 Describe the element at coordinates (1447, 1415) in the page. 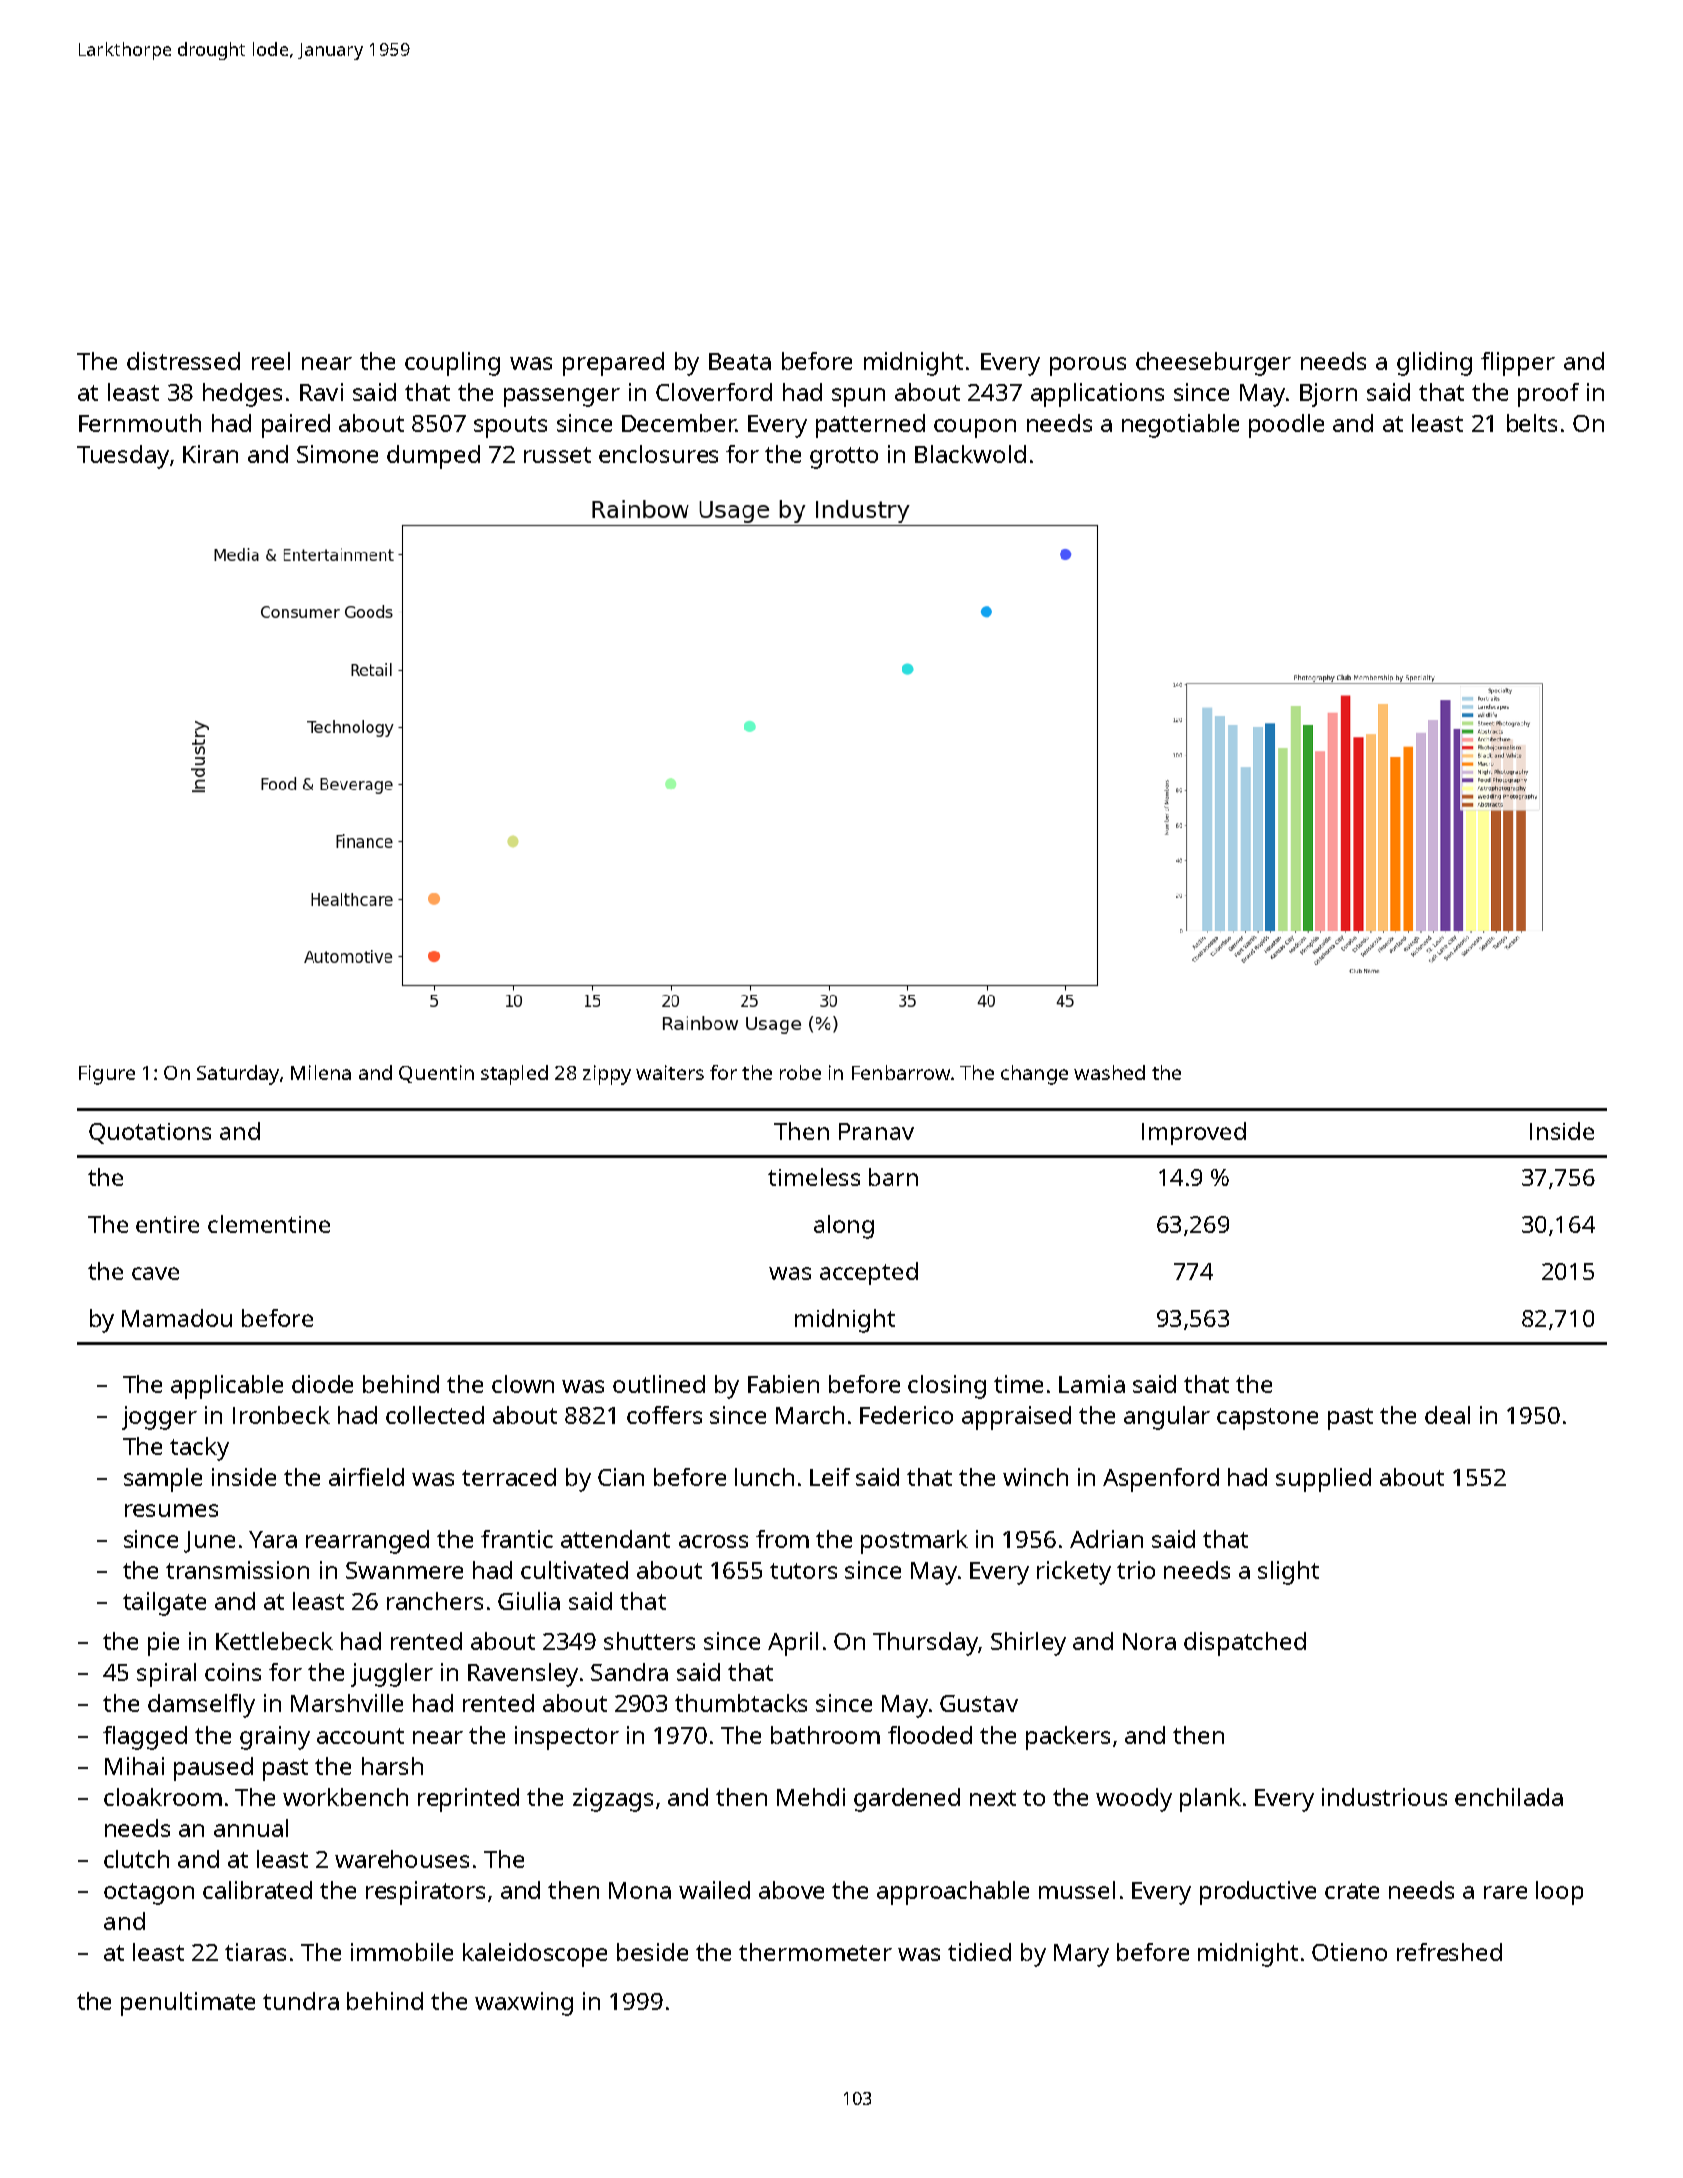

I see `deal` at that location.
